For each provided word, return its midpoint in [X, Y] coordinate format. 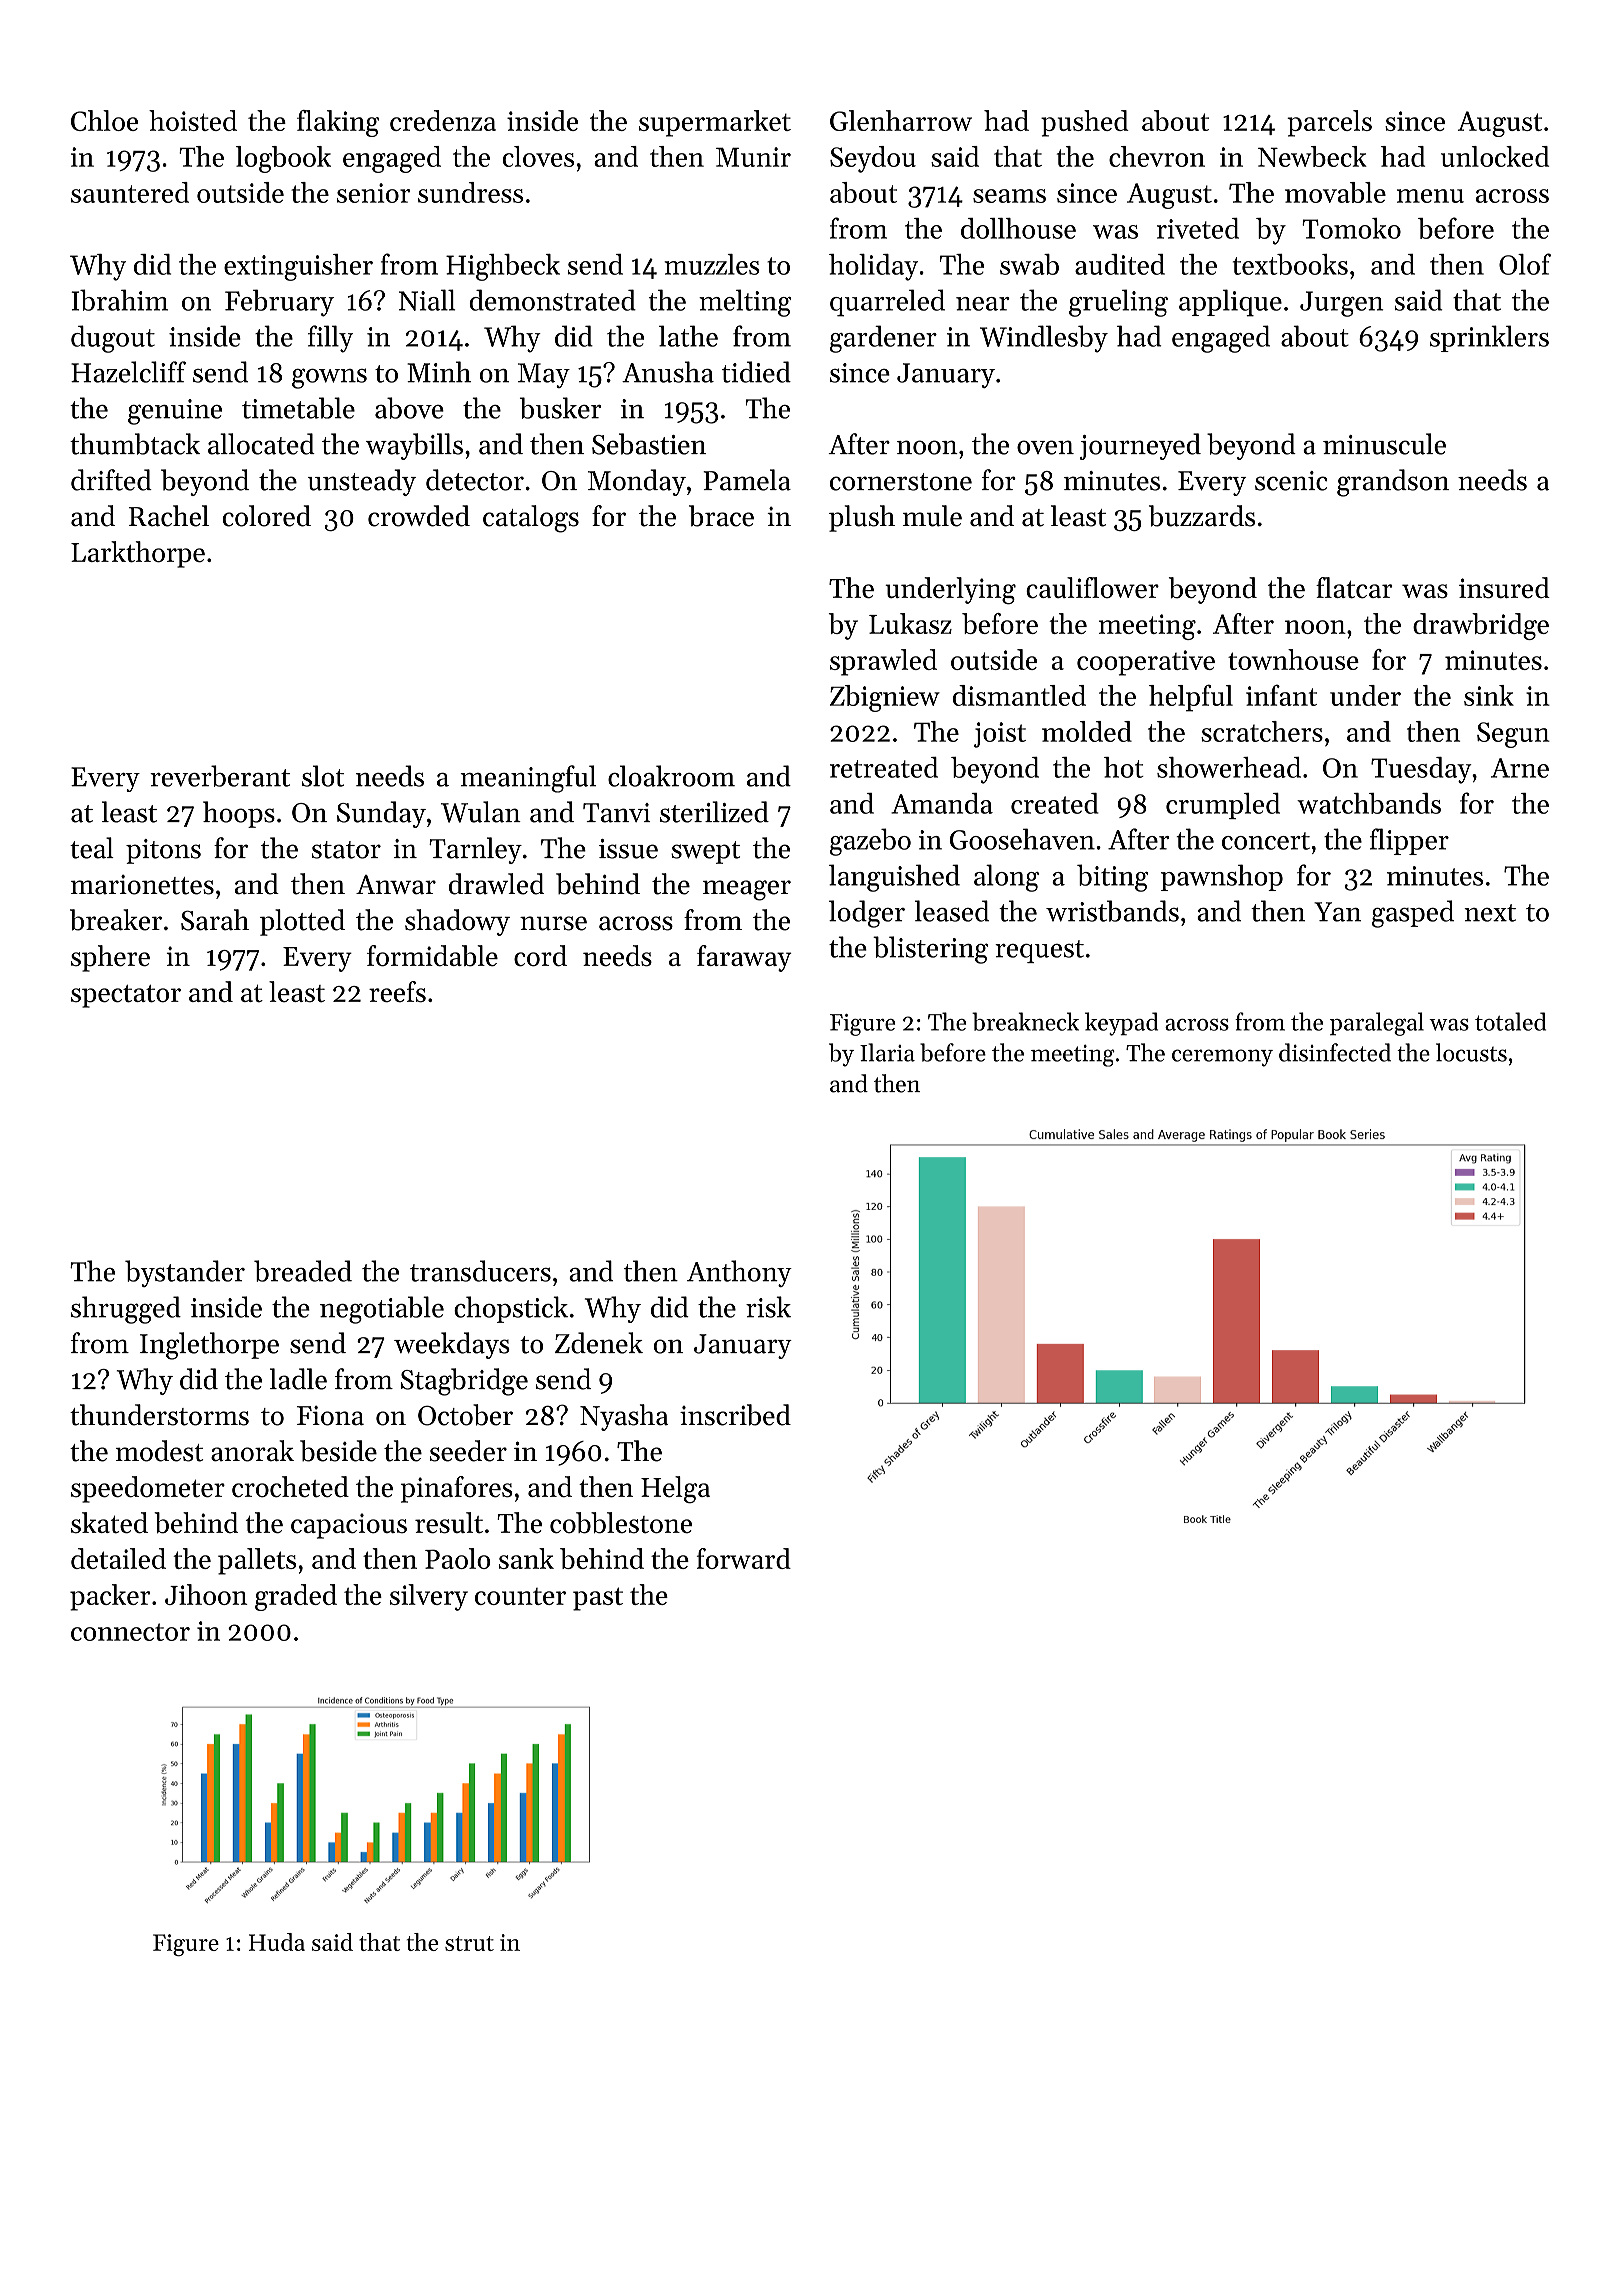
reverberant [220, 776]
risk [768, 1307]
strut [469, 1943]
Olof [1525, 264]
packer [110, 1597]
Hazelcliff [128, 372]
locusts [1471, 1052]
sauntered [130, 192]
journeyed [1140, 446]
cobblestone [621, 1523]
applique [1230, 303]
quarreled [887, 303]
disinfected [1335, 1052]
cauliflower [1092, 587]
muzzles [712, 264]
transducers [480, 1271]
